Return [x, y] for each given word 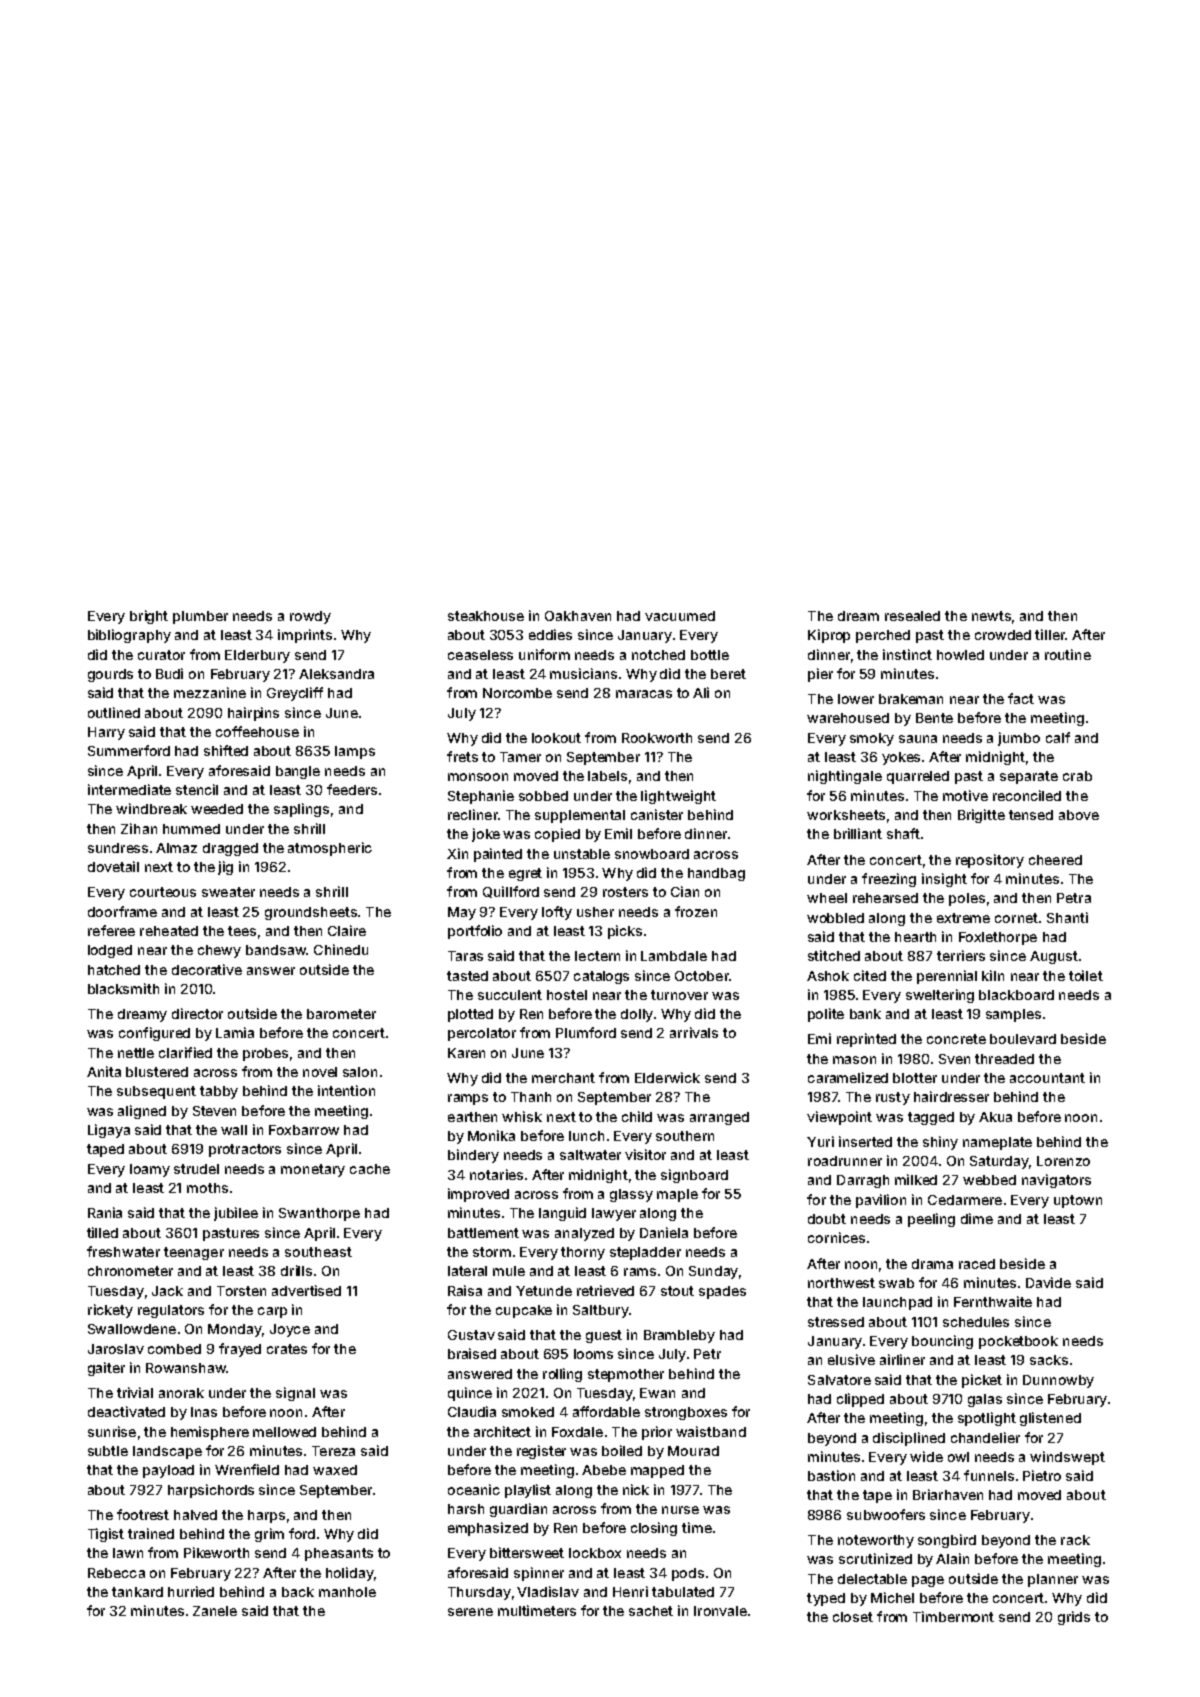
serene [470, 1612]
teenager [194, 1253]
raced [977, 1264]
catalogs [601, 977]
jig [225, 868]
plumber [200, 617]
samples [1013, 1015]
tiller [1050, 634]
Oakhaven [578, 616]
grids [1074, 1618]
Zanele [215, 1611]
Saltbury [601, 1311]
